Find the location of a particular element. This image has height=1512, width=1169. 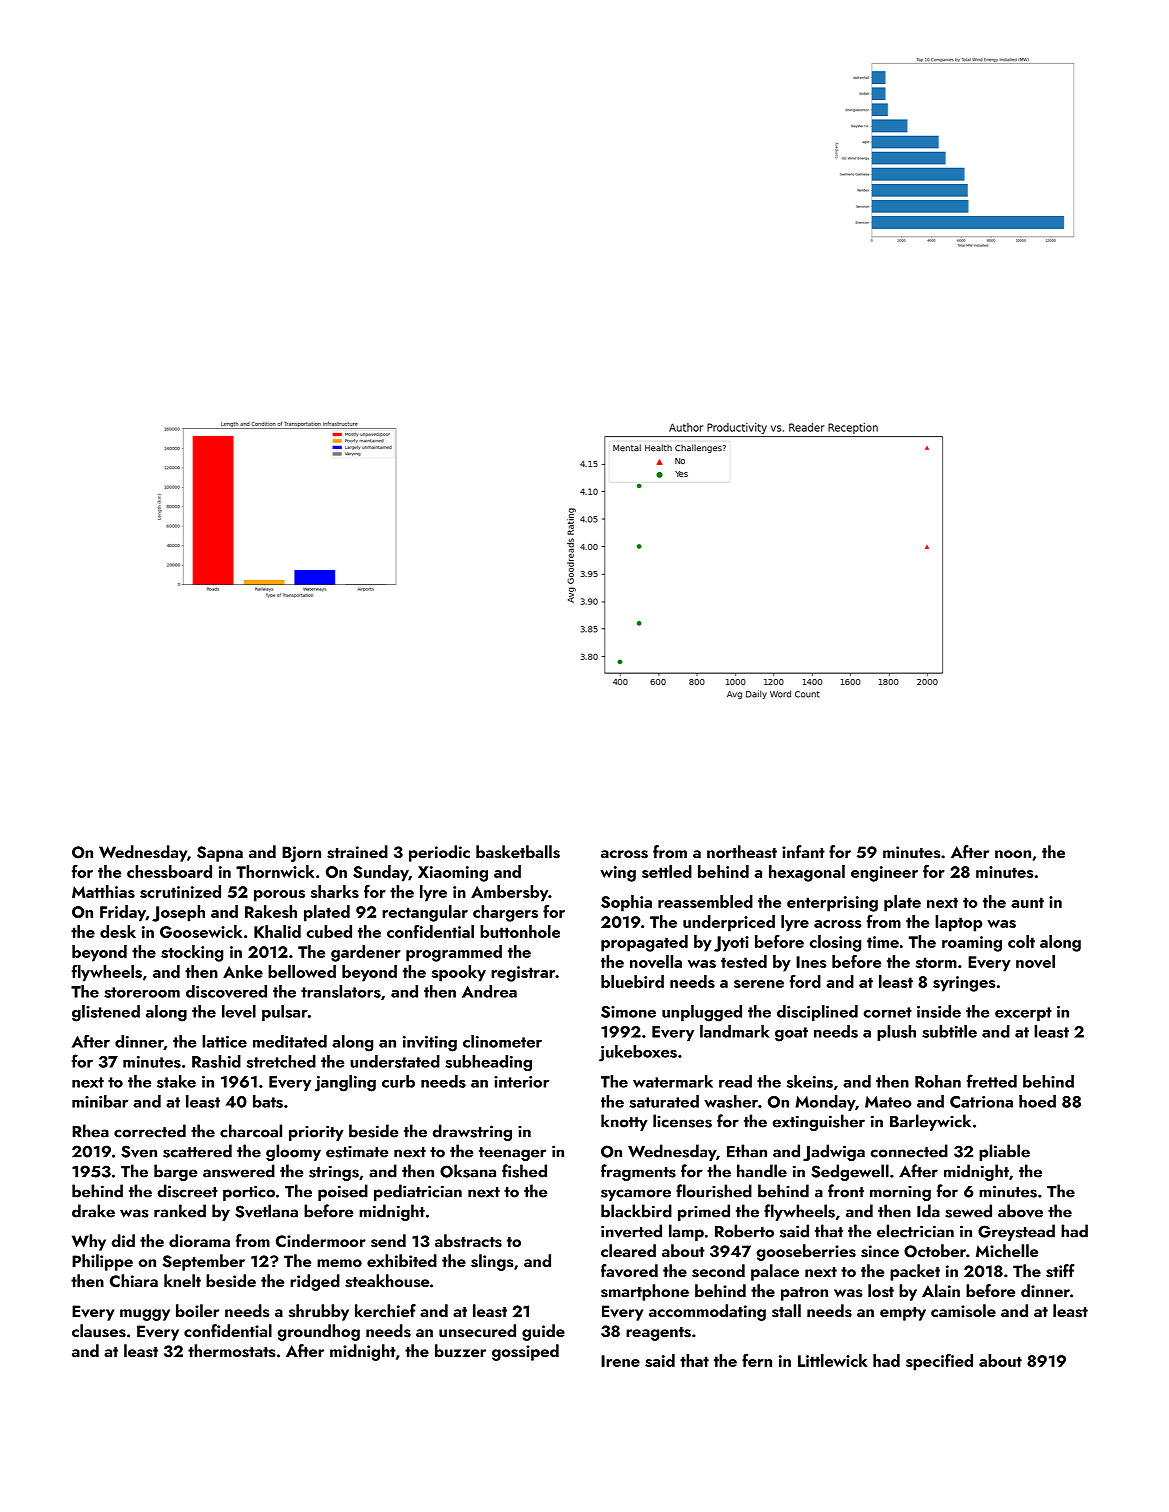

basketballs is located at coordinates (518, 852).
